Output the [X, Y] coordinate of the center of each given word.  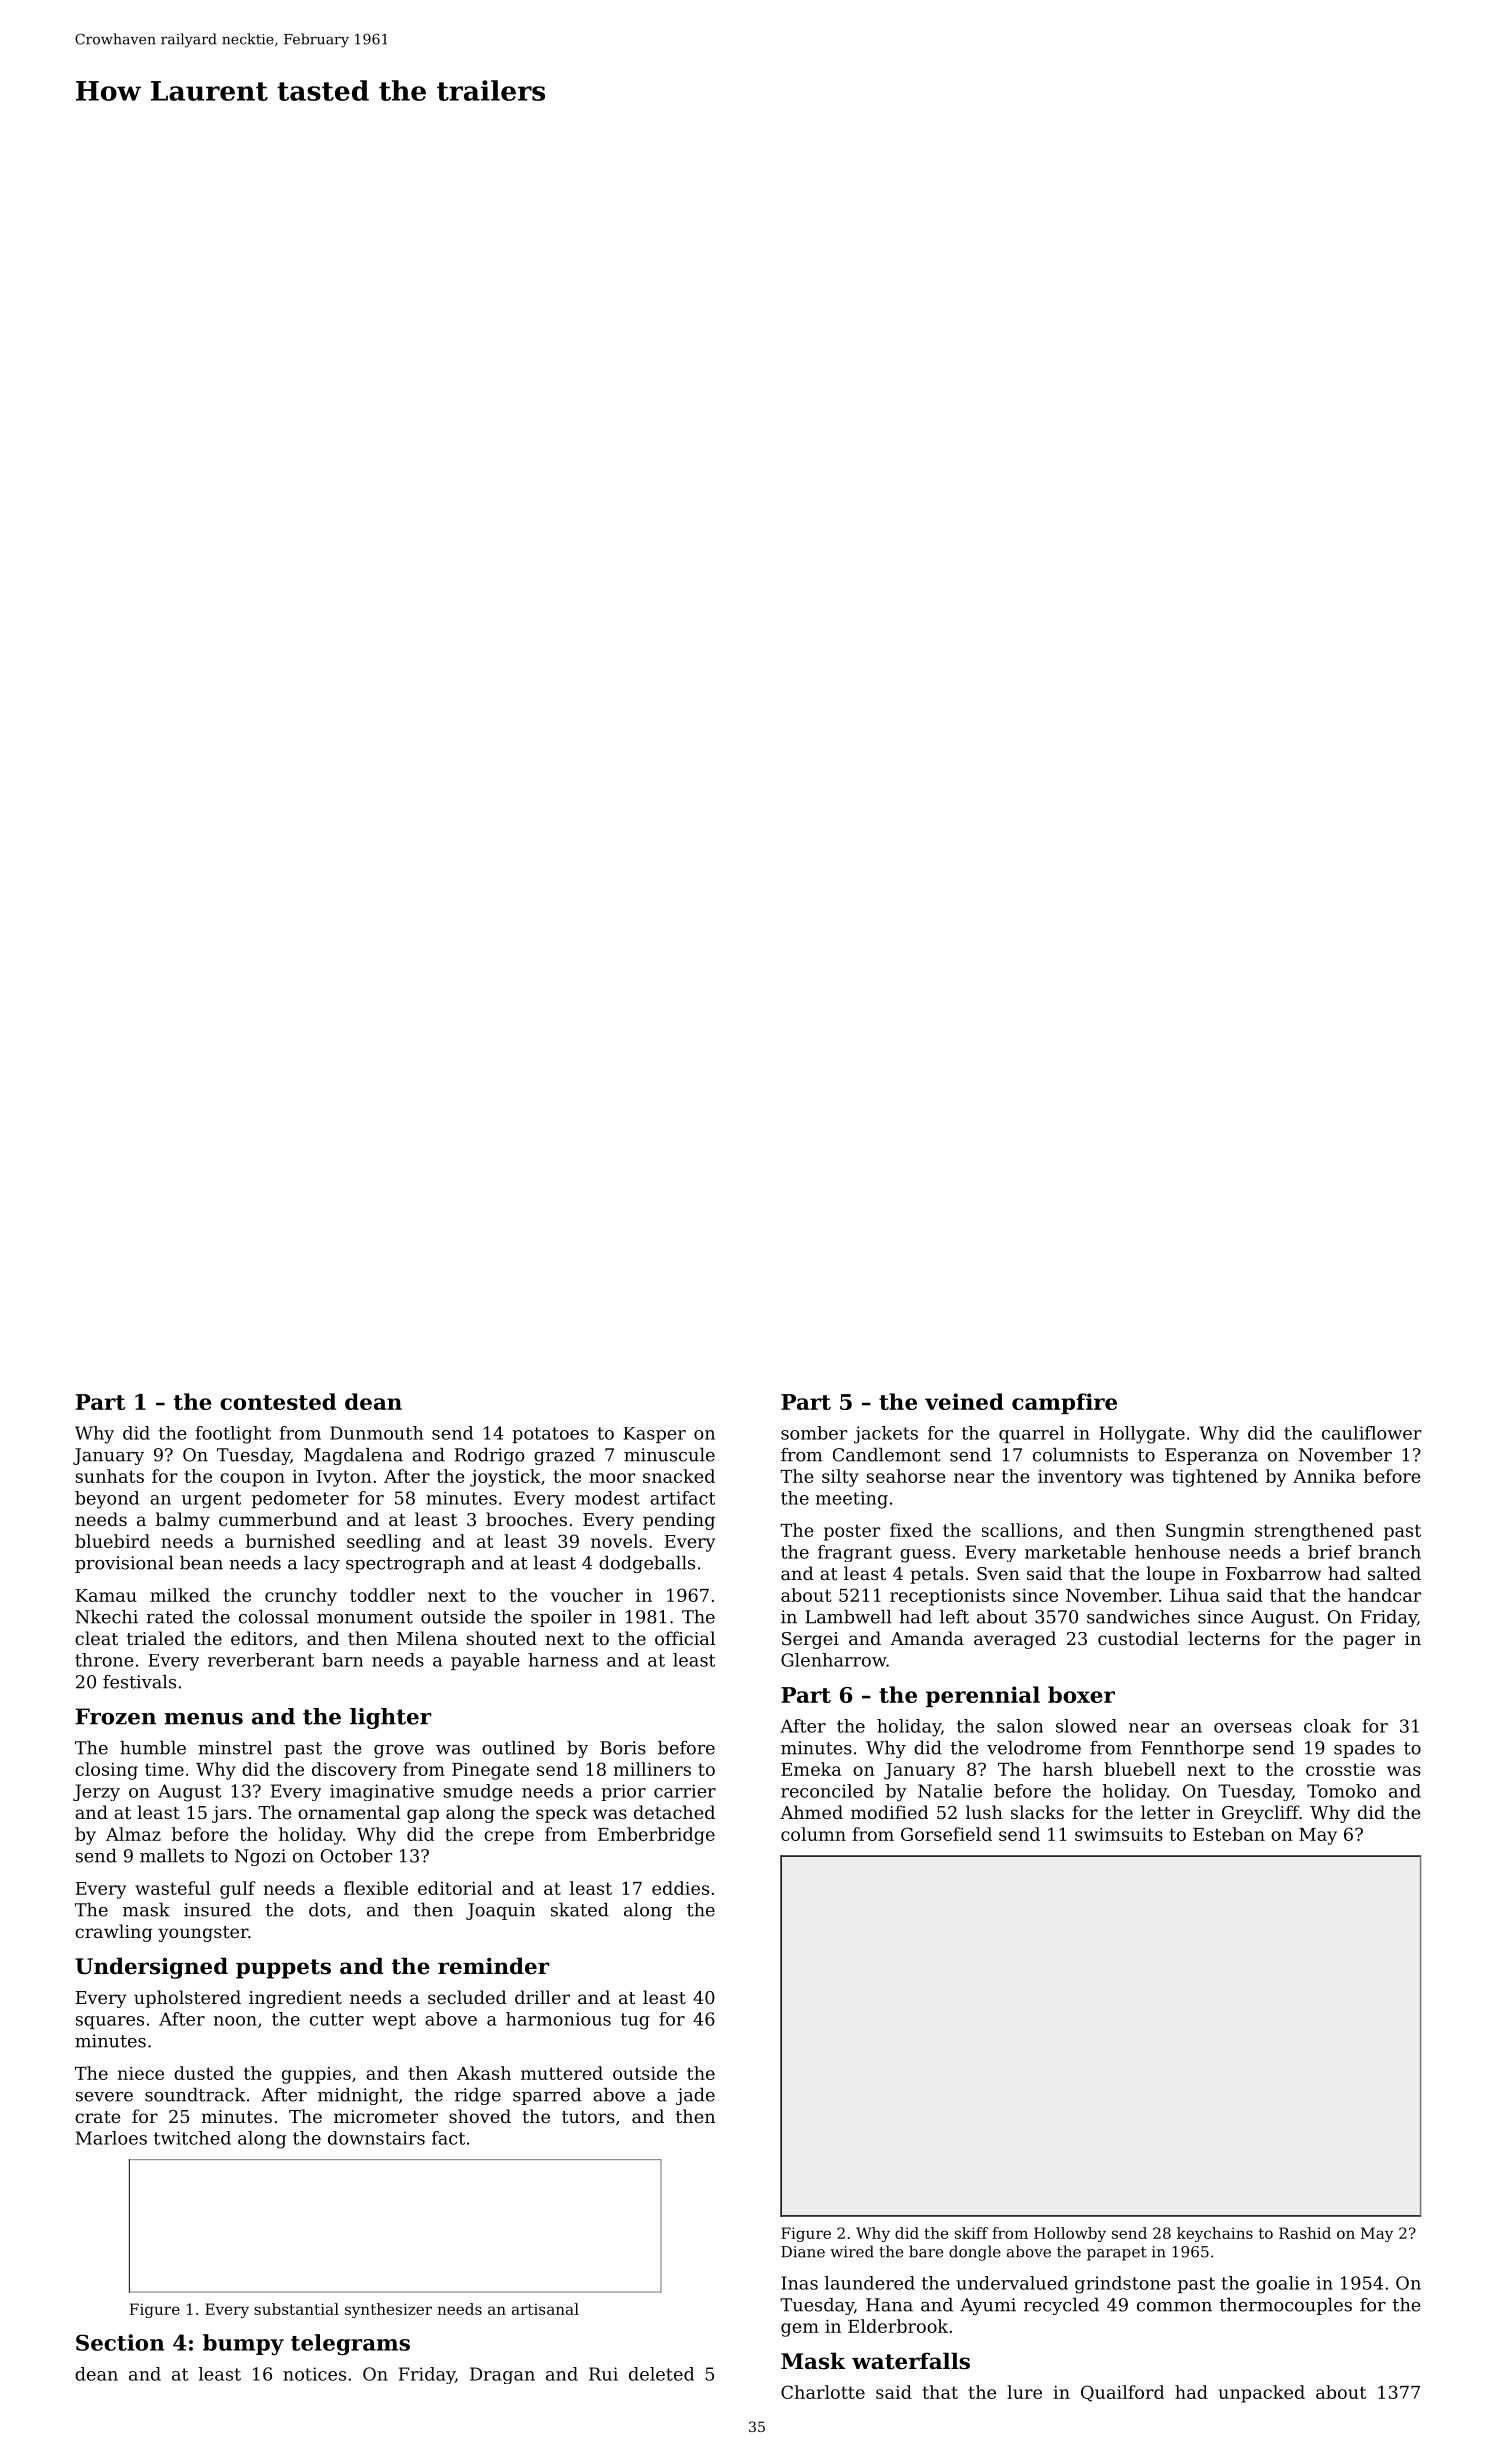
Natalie [950, 1791]
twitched [192, 2138]
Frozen [115, 1716]
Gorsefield [946, 1834]
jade [695, 2096]
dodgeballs [647, 1564]
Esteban [1229, 1834]
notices [314, 2374]
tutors [588, 2117]
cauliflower [1371, 1433]
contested [278, 1401]
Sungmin [1205, 1532]
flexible [376, 1888]
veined [964, 1401]
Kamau [106, 1595]
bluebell [1140, 1769]
